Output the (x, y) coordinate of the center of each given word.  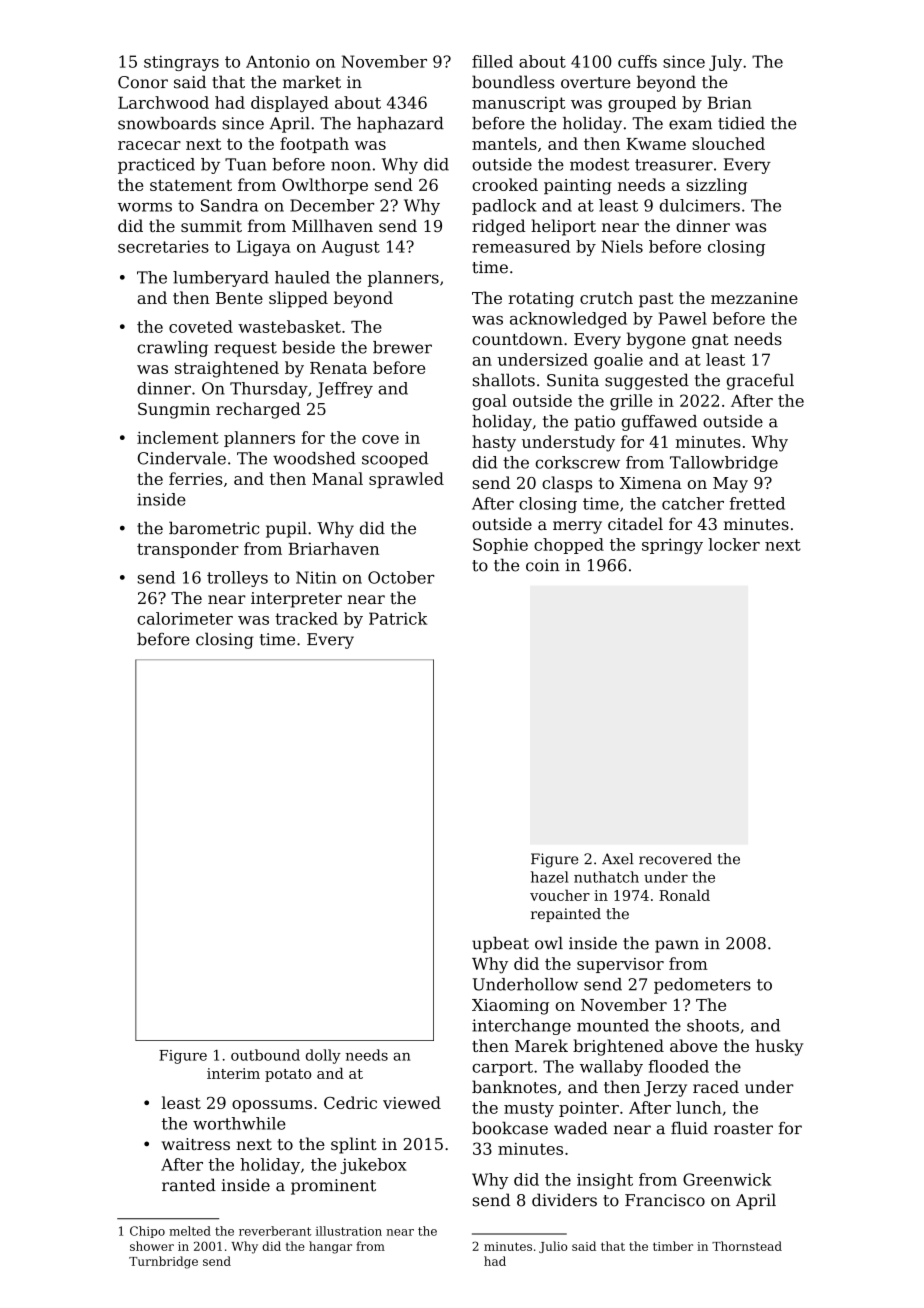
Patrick (398, 618)
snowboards (167, 123)
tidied (741, 123)
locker (734, 544)
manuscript (518, 104)
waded (581, 1128)
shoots (713, 1025)
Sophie (500, 546)
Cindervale (182, 458)
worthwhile (239, 1123)
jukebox (373, 1166)
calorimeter (185, 618)
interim (233, 1073)
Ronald (684, 895)
